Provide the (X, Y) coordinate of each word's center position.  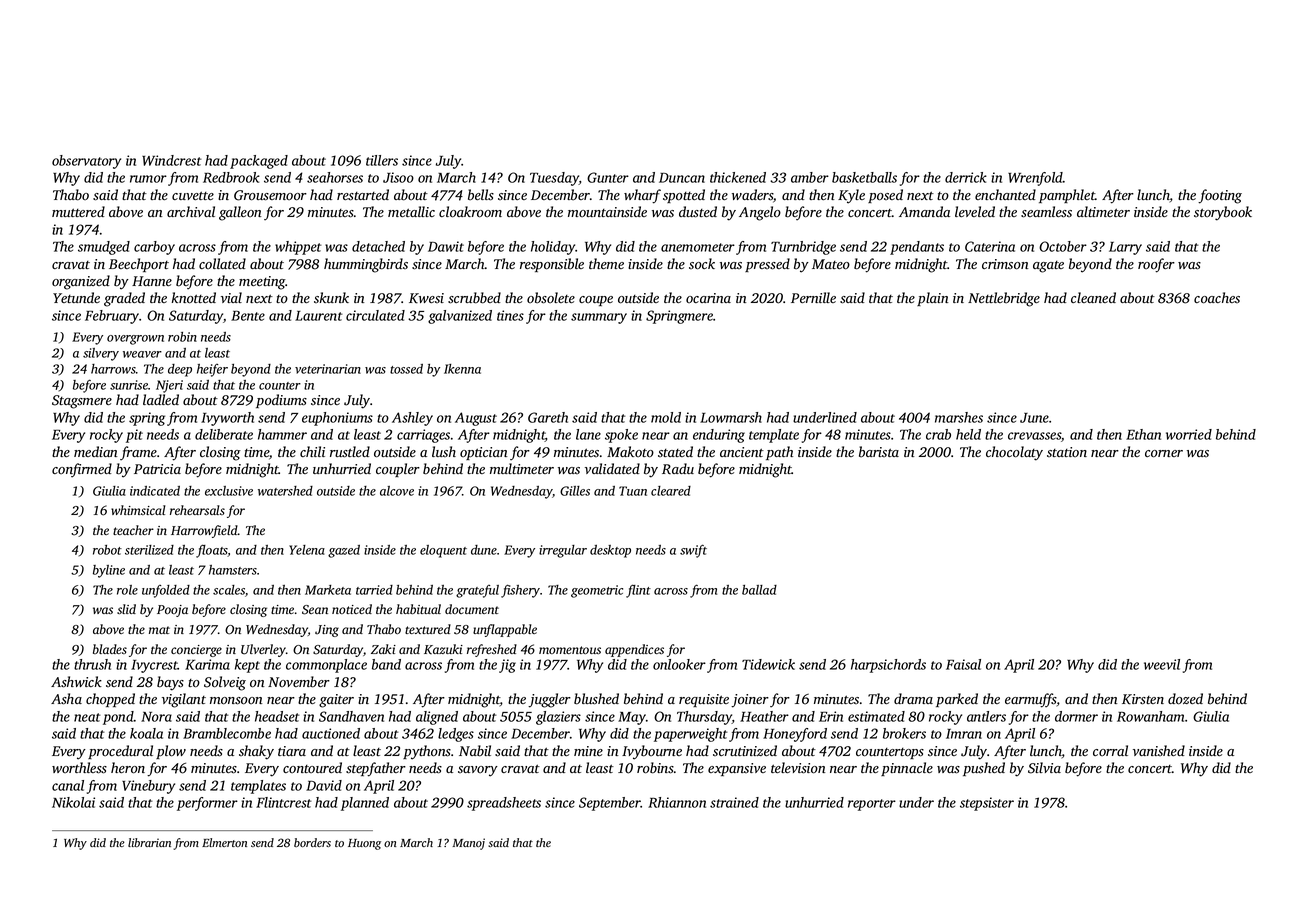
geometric (597, 591)
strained (734, 802)
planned (365, 804)
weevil (1162, 664)
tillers (382, 160)
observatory (86, 162)
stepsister (987, 804)
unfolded (166, 591)
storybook (1223, 213)
